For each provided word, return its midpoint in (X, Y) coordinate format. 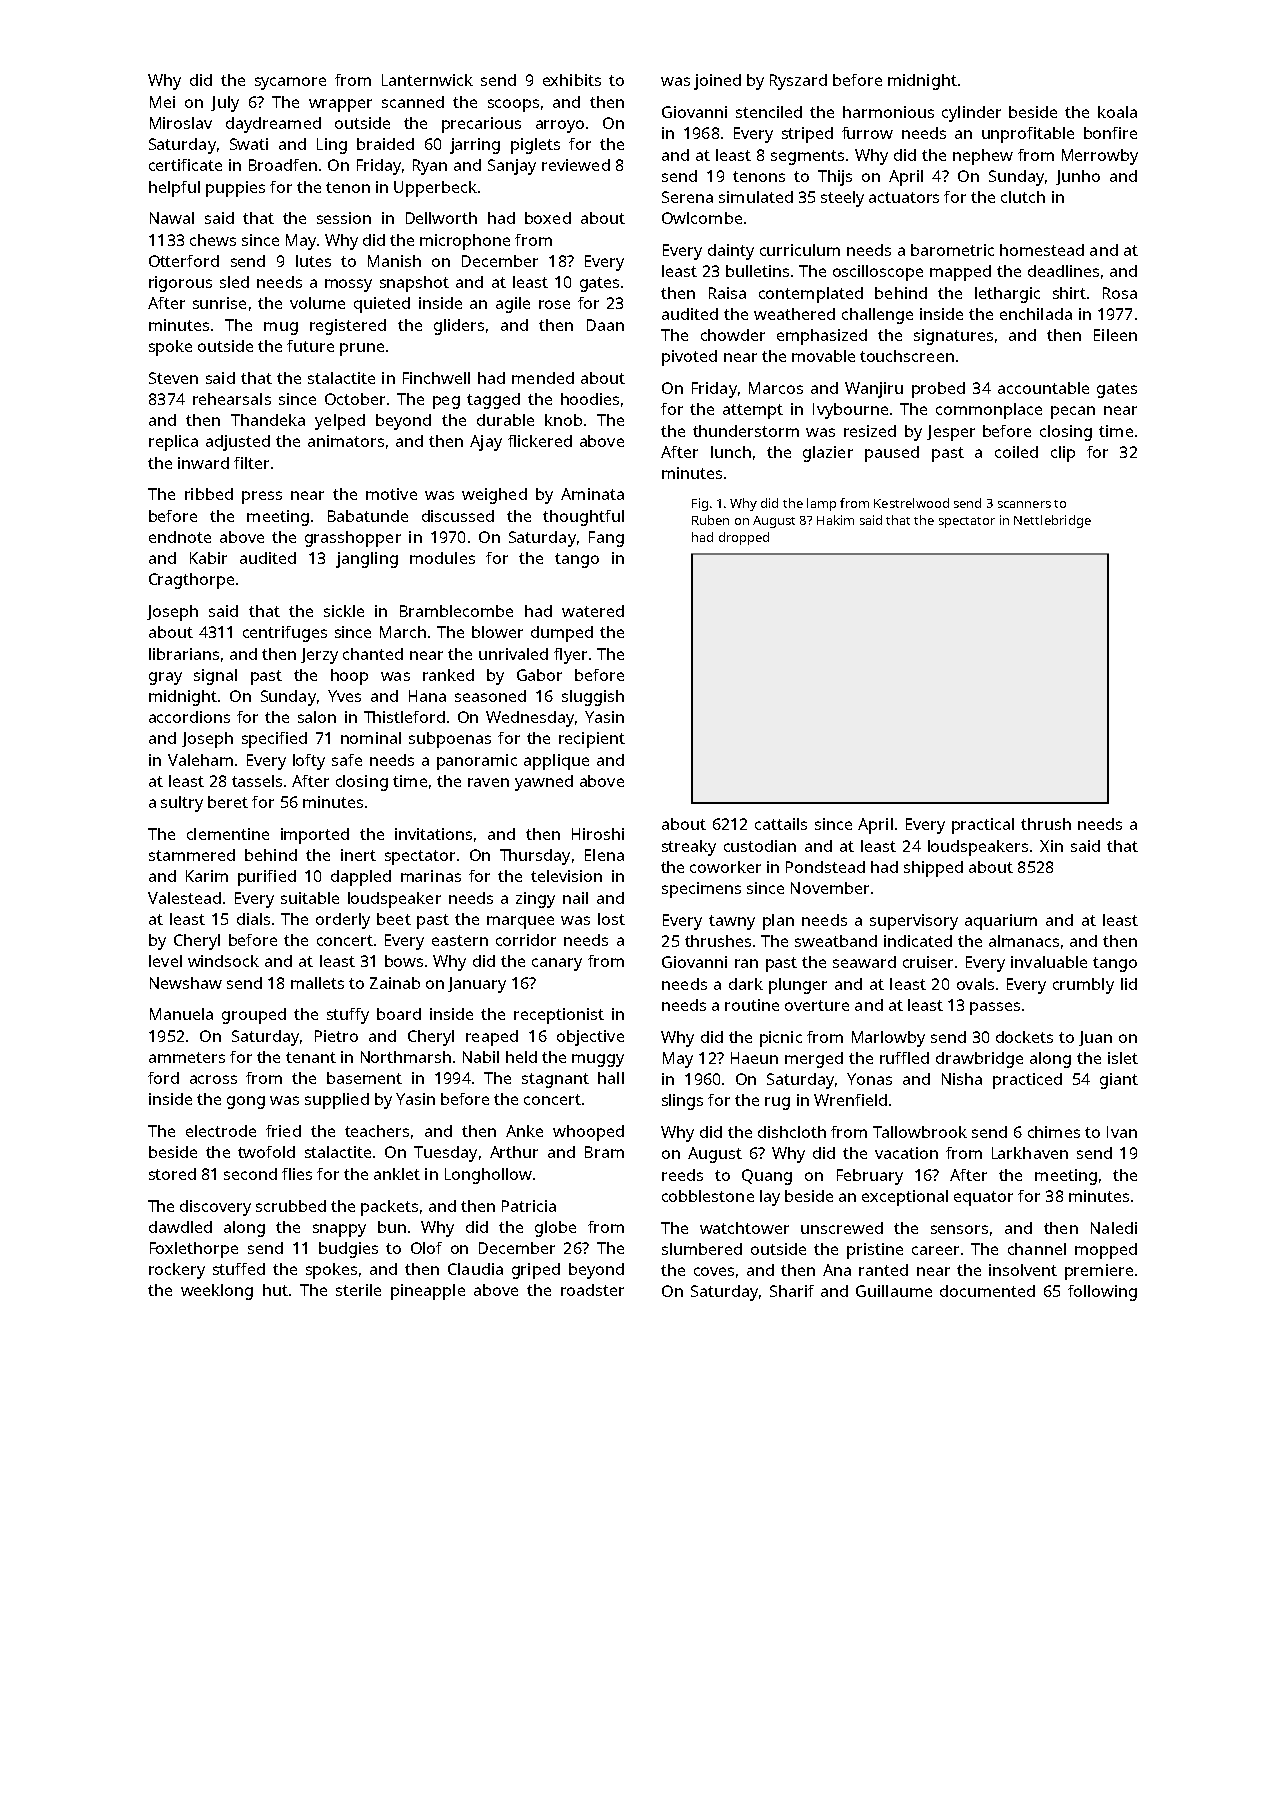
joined (717, 82)
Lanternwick (427, 80)
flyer (570, 656)
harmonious (888, 112)
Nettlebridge (1052, 521)
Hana (427, 696)
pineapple (428, 1292)
